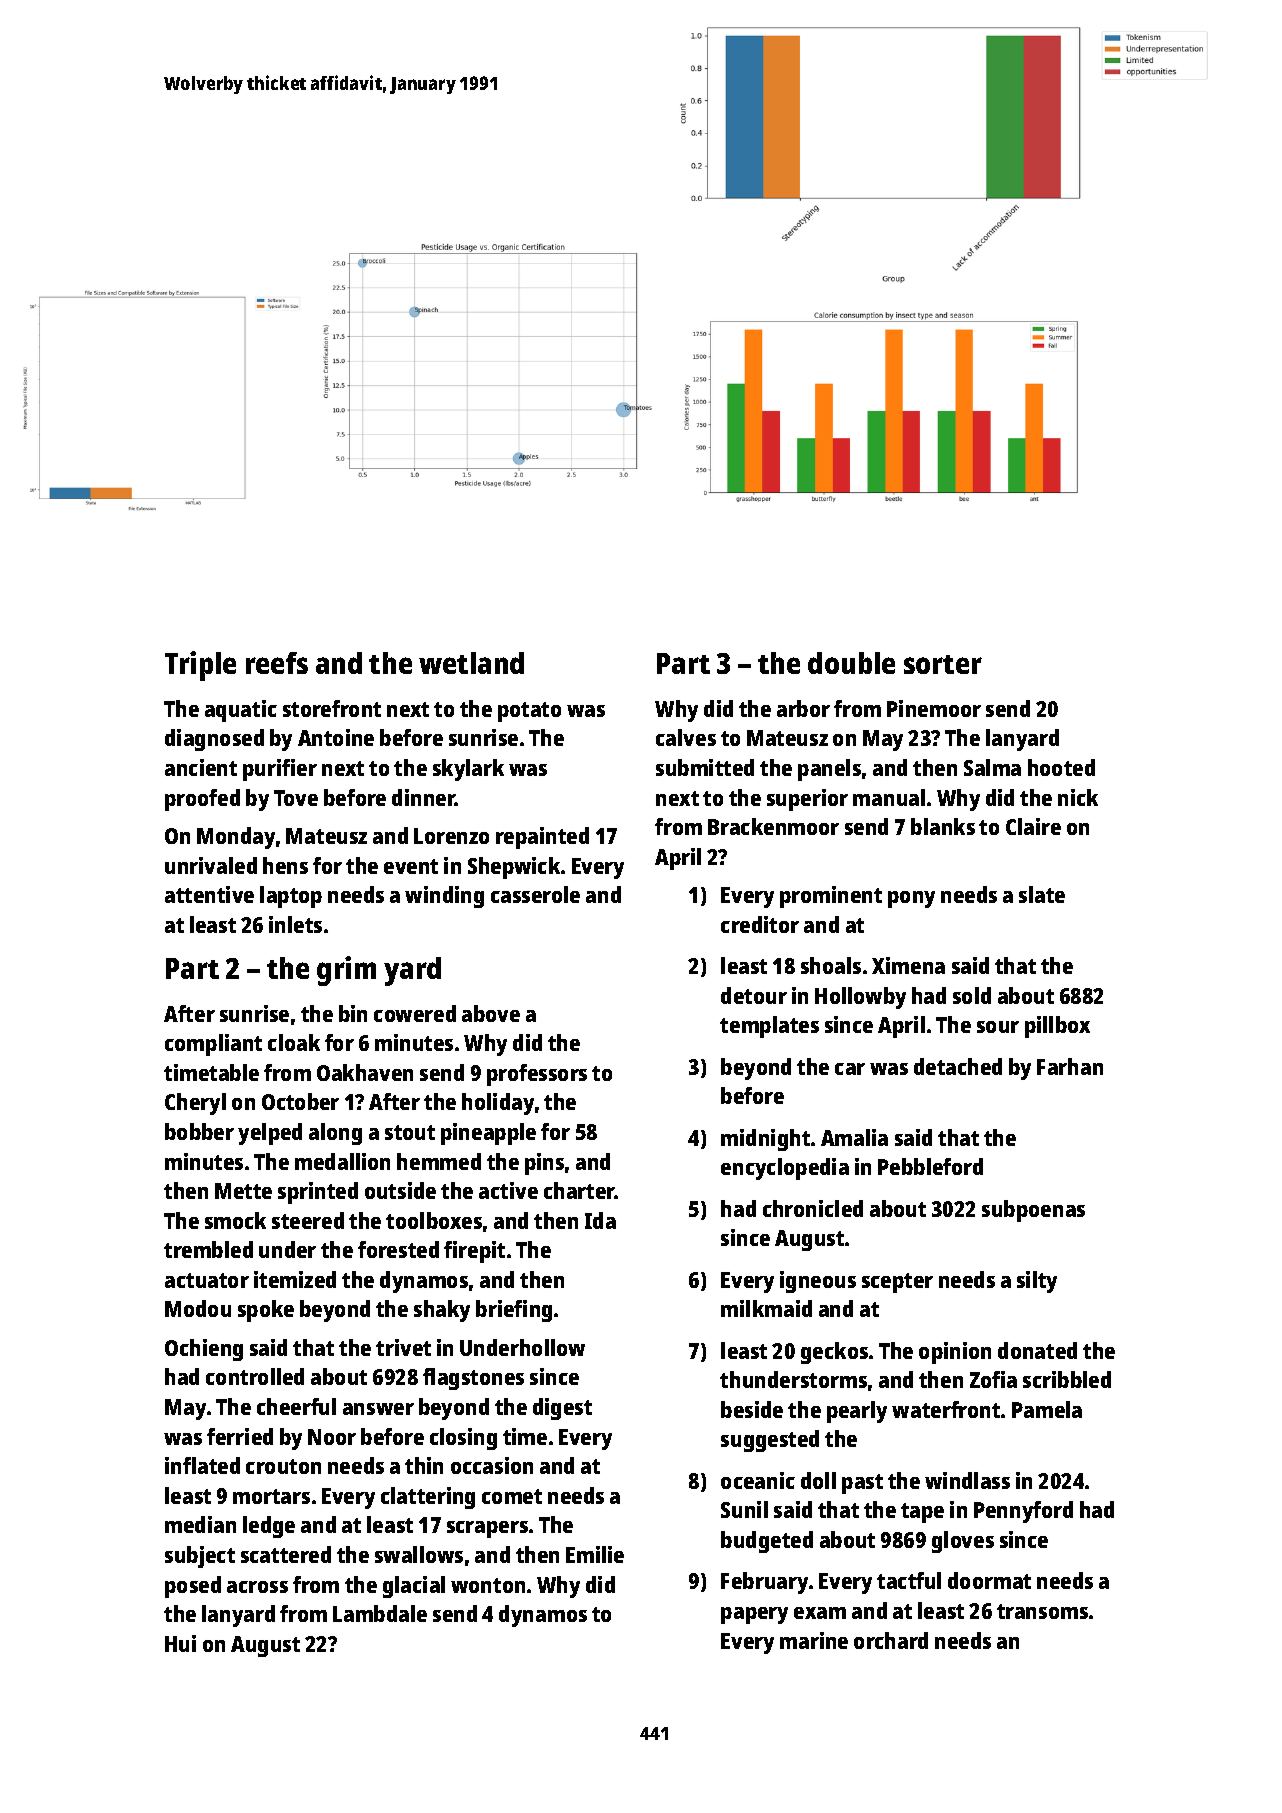 This screenshot has width=1282, height=1813. What do you see at coordinates (850, 1069) in the screenshot?
I see `car` at bounding box center [850, 1069].
